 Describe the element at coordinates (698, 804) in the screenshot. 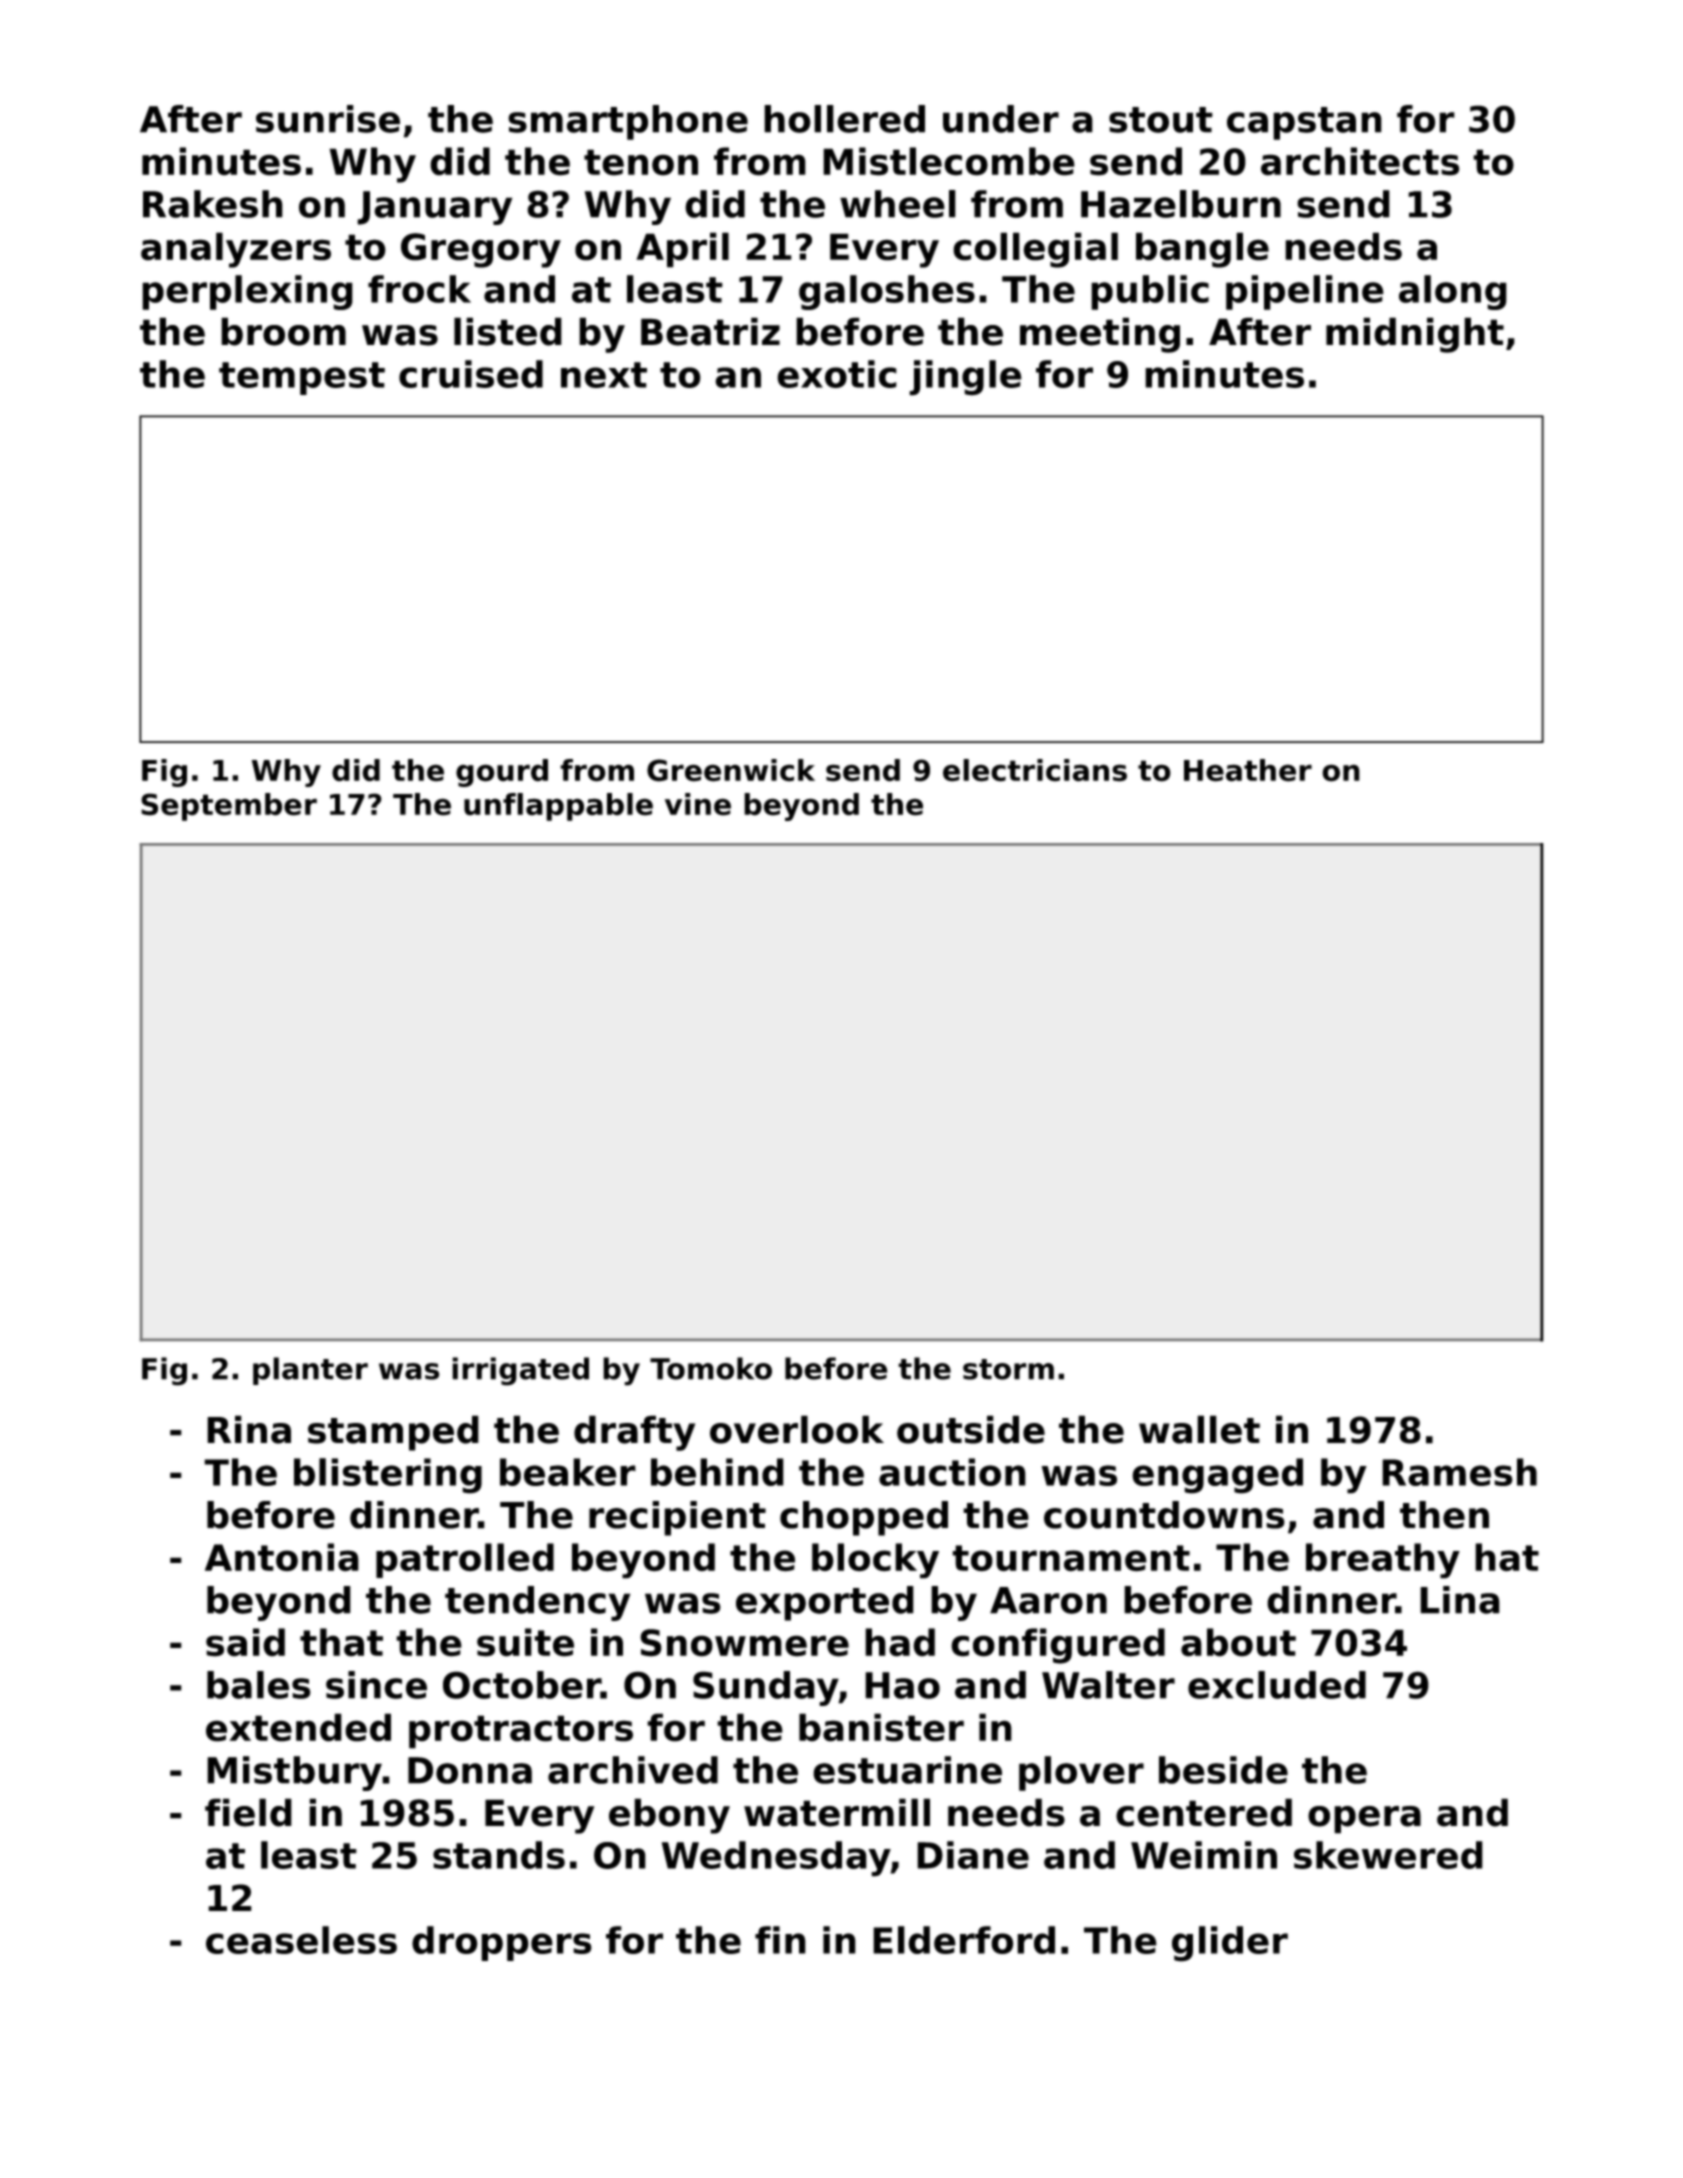

I see `vine` at that location.
